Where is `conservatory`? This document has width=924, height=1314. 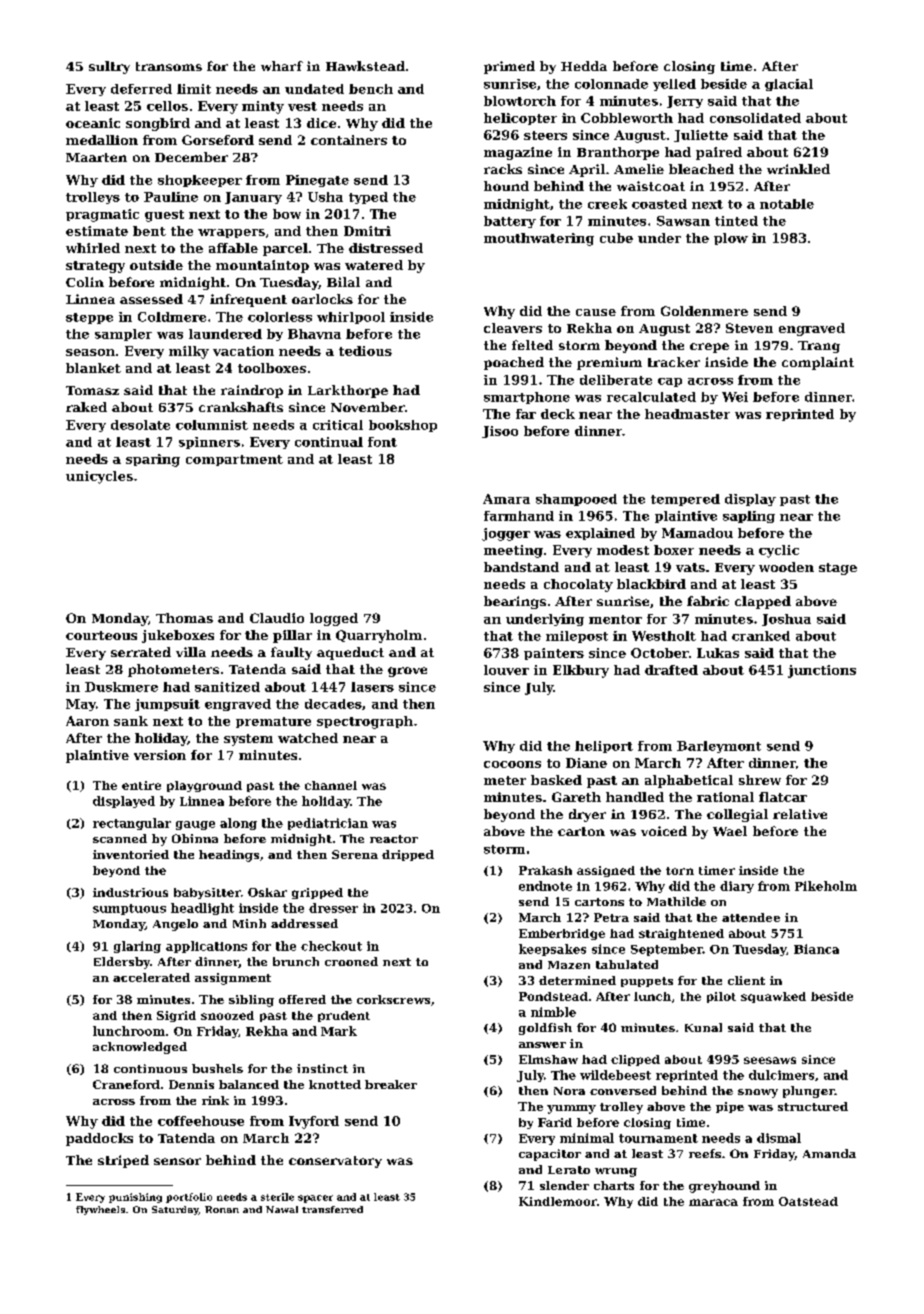 conservatory is located at coordinates (335, 1162).
